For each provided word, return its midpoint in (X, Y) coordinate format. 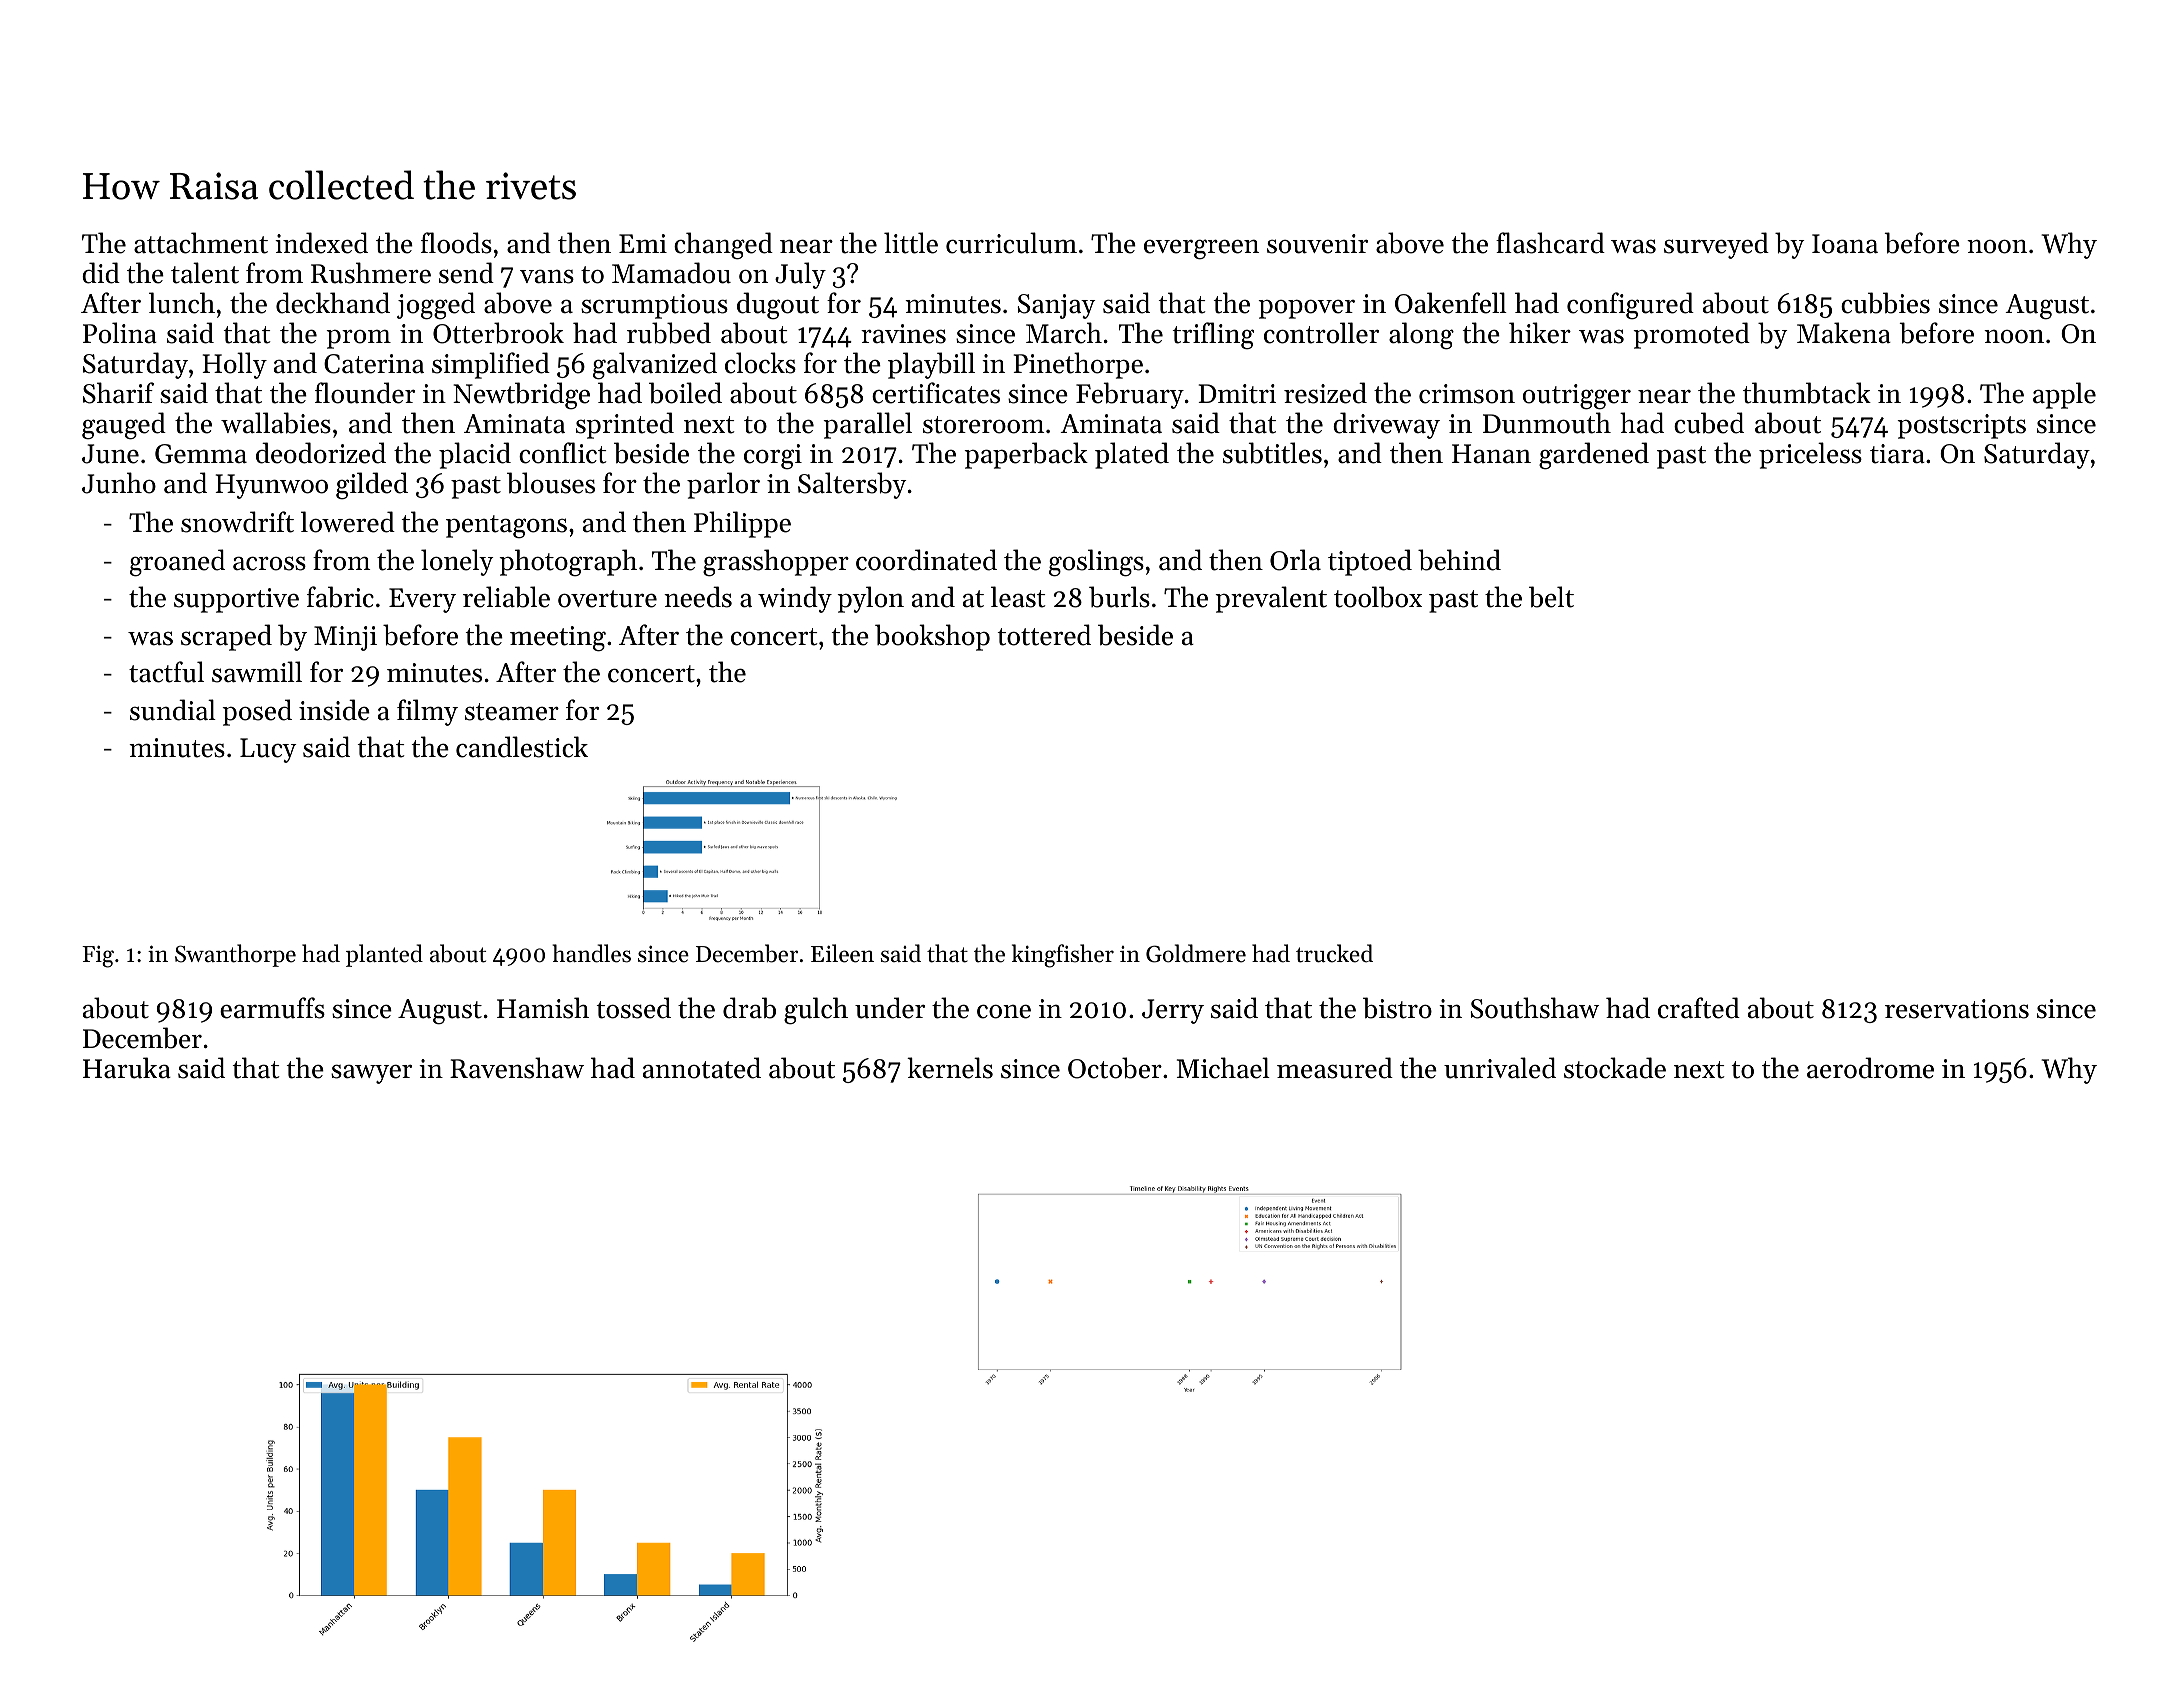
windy (795, 599)
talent (205, 273)
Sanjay (1056, 306)
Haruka (127, 1068)
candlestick (522, 747)
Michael (1223, 1068)
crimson (1467, 394)
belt (1551, 597)
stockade (1615, 1068)
